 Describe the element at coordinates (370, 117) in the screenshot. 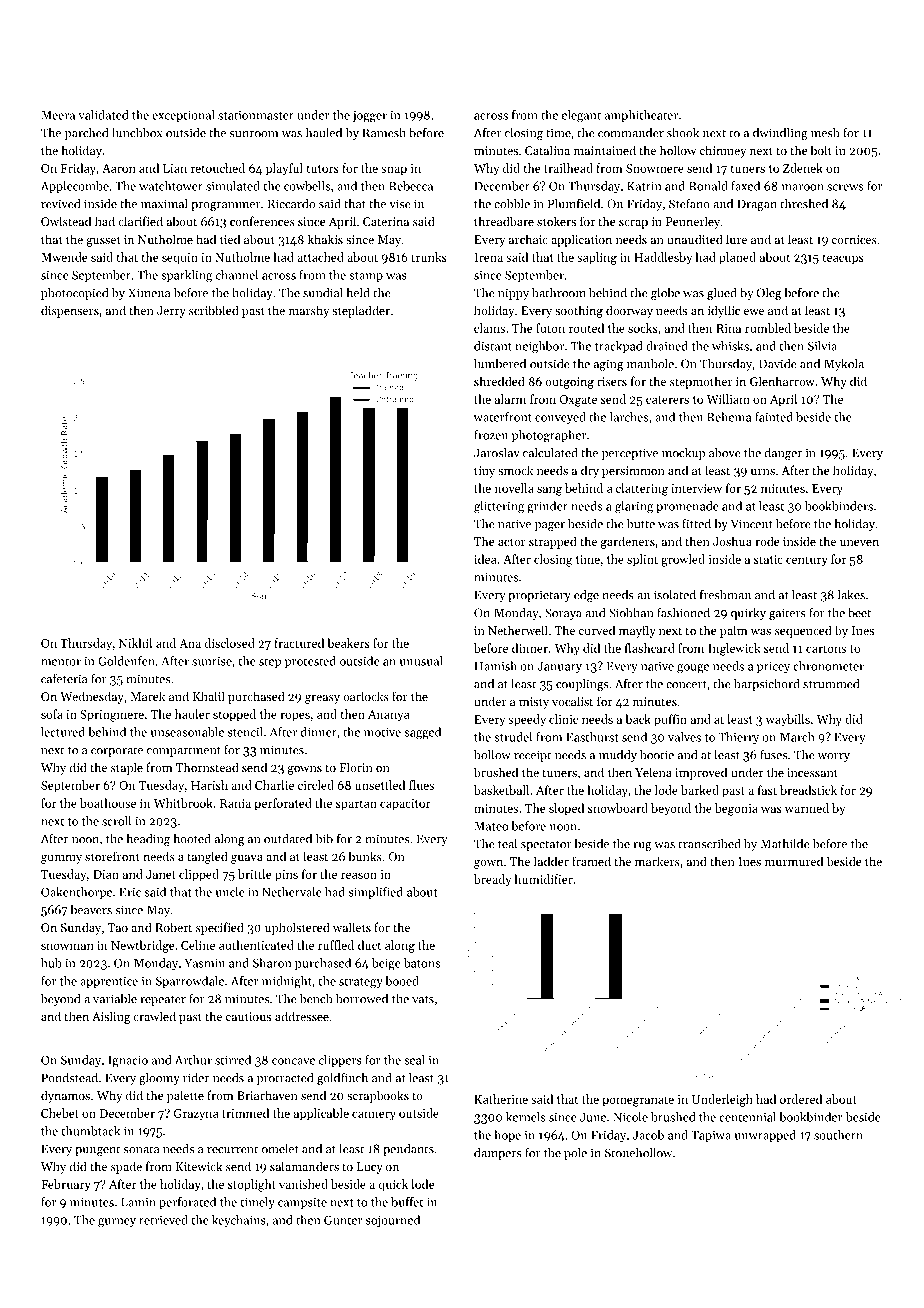

I see `jogger` at that location.
